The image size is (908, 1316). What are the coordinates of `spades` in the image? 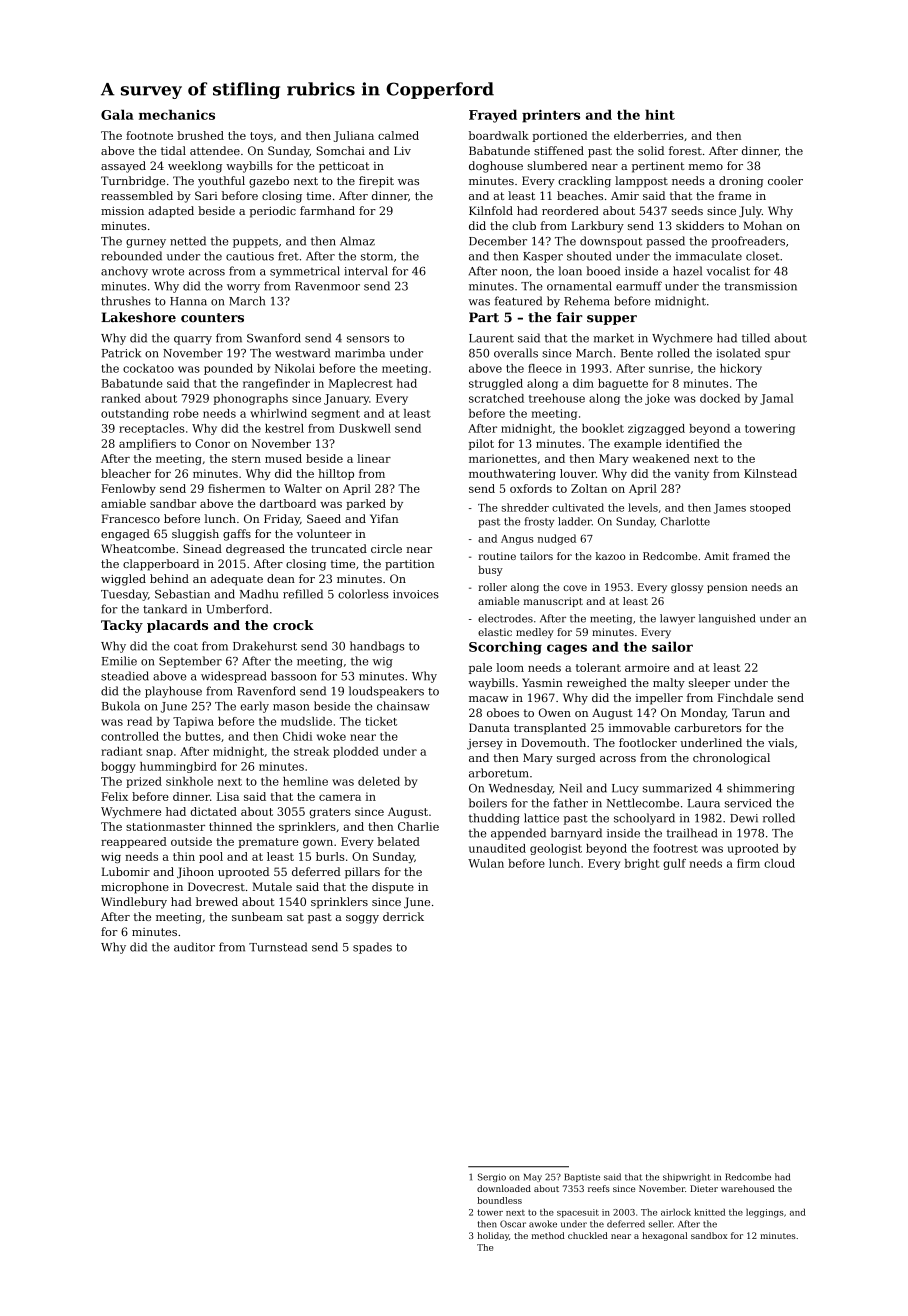 It's located at (372, 948).
